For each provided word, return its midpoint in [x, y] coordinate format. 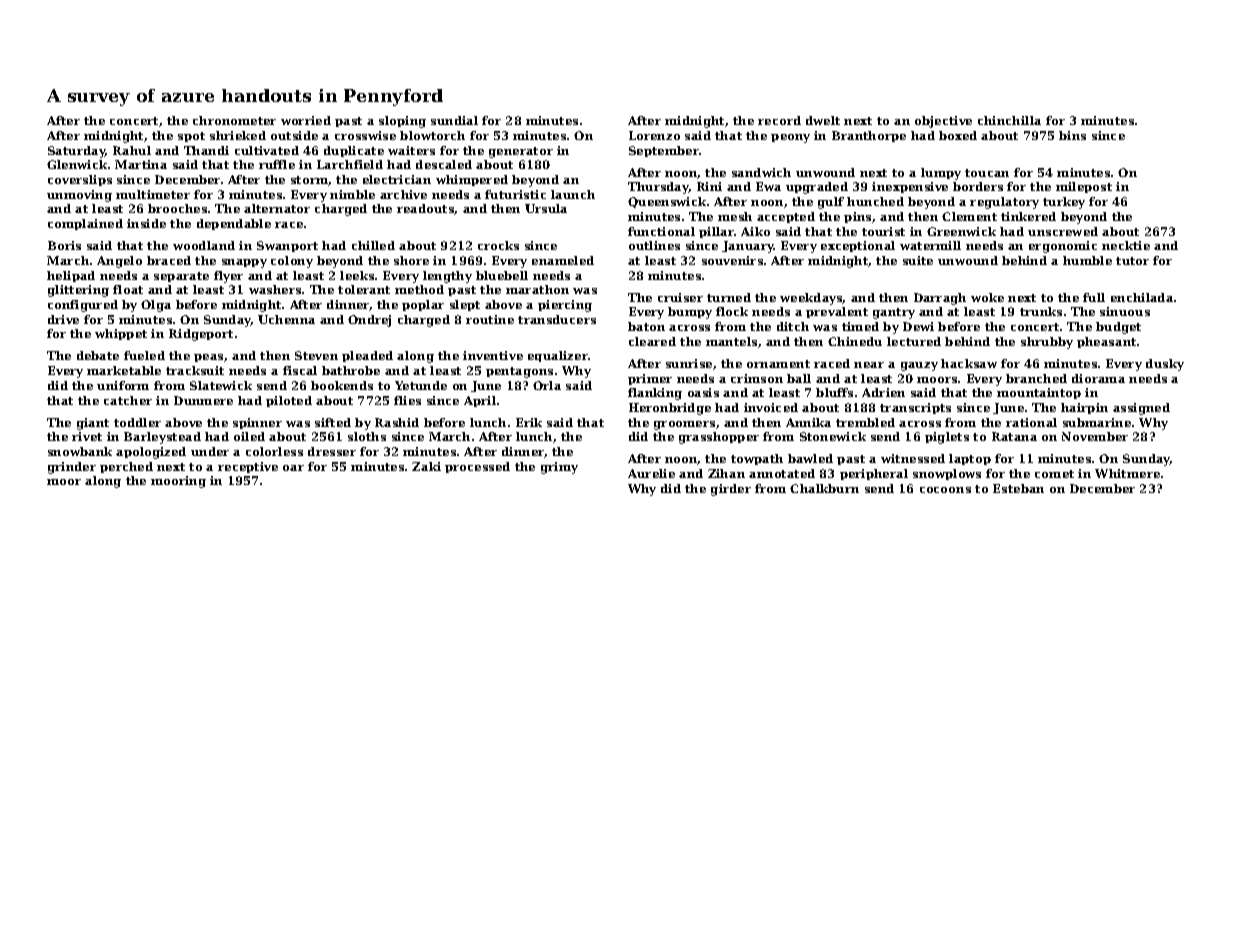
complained [85, 224]
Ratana [1014, 436]
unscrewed [1063, 231]
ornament [778, 364]
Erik [529, 422]
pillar [717, 232]
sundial [454, 120]
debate [98, 355]
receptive [248, 467]
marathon [537, 289]
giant [93, 424]
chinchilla [1009, 120]
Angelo [119, 262]
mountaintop [1039, 393]
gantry [894, 313]
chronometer [234, 120]
